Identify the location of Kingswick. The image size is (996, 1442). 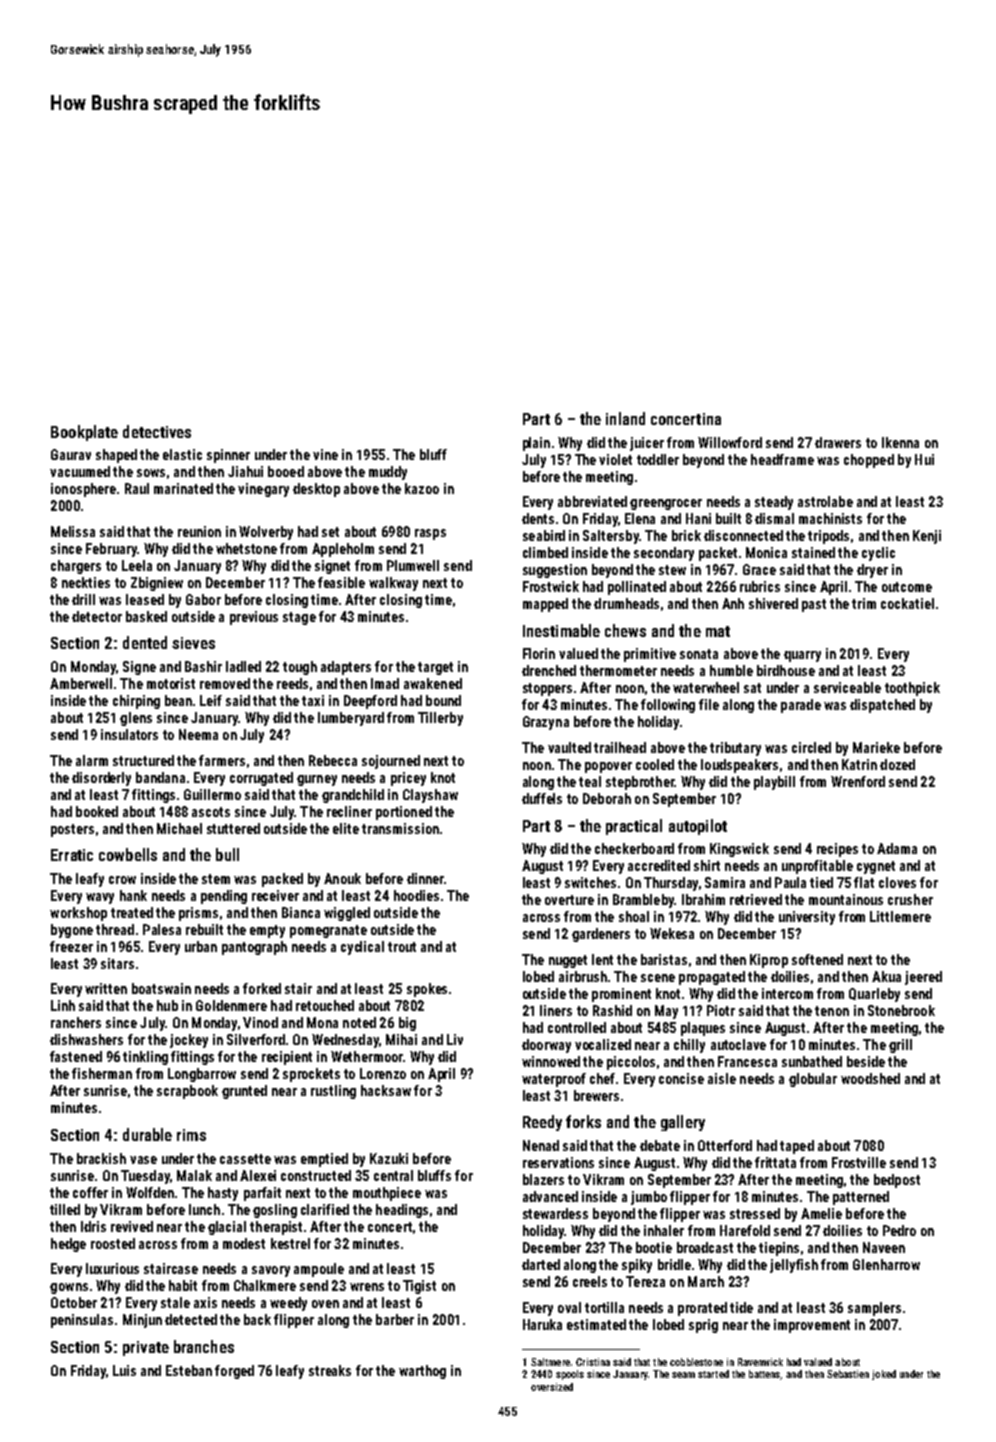
(739, 850).
